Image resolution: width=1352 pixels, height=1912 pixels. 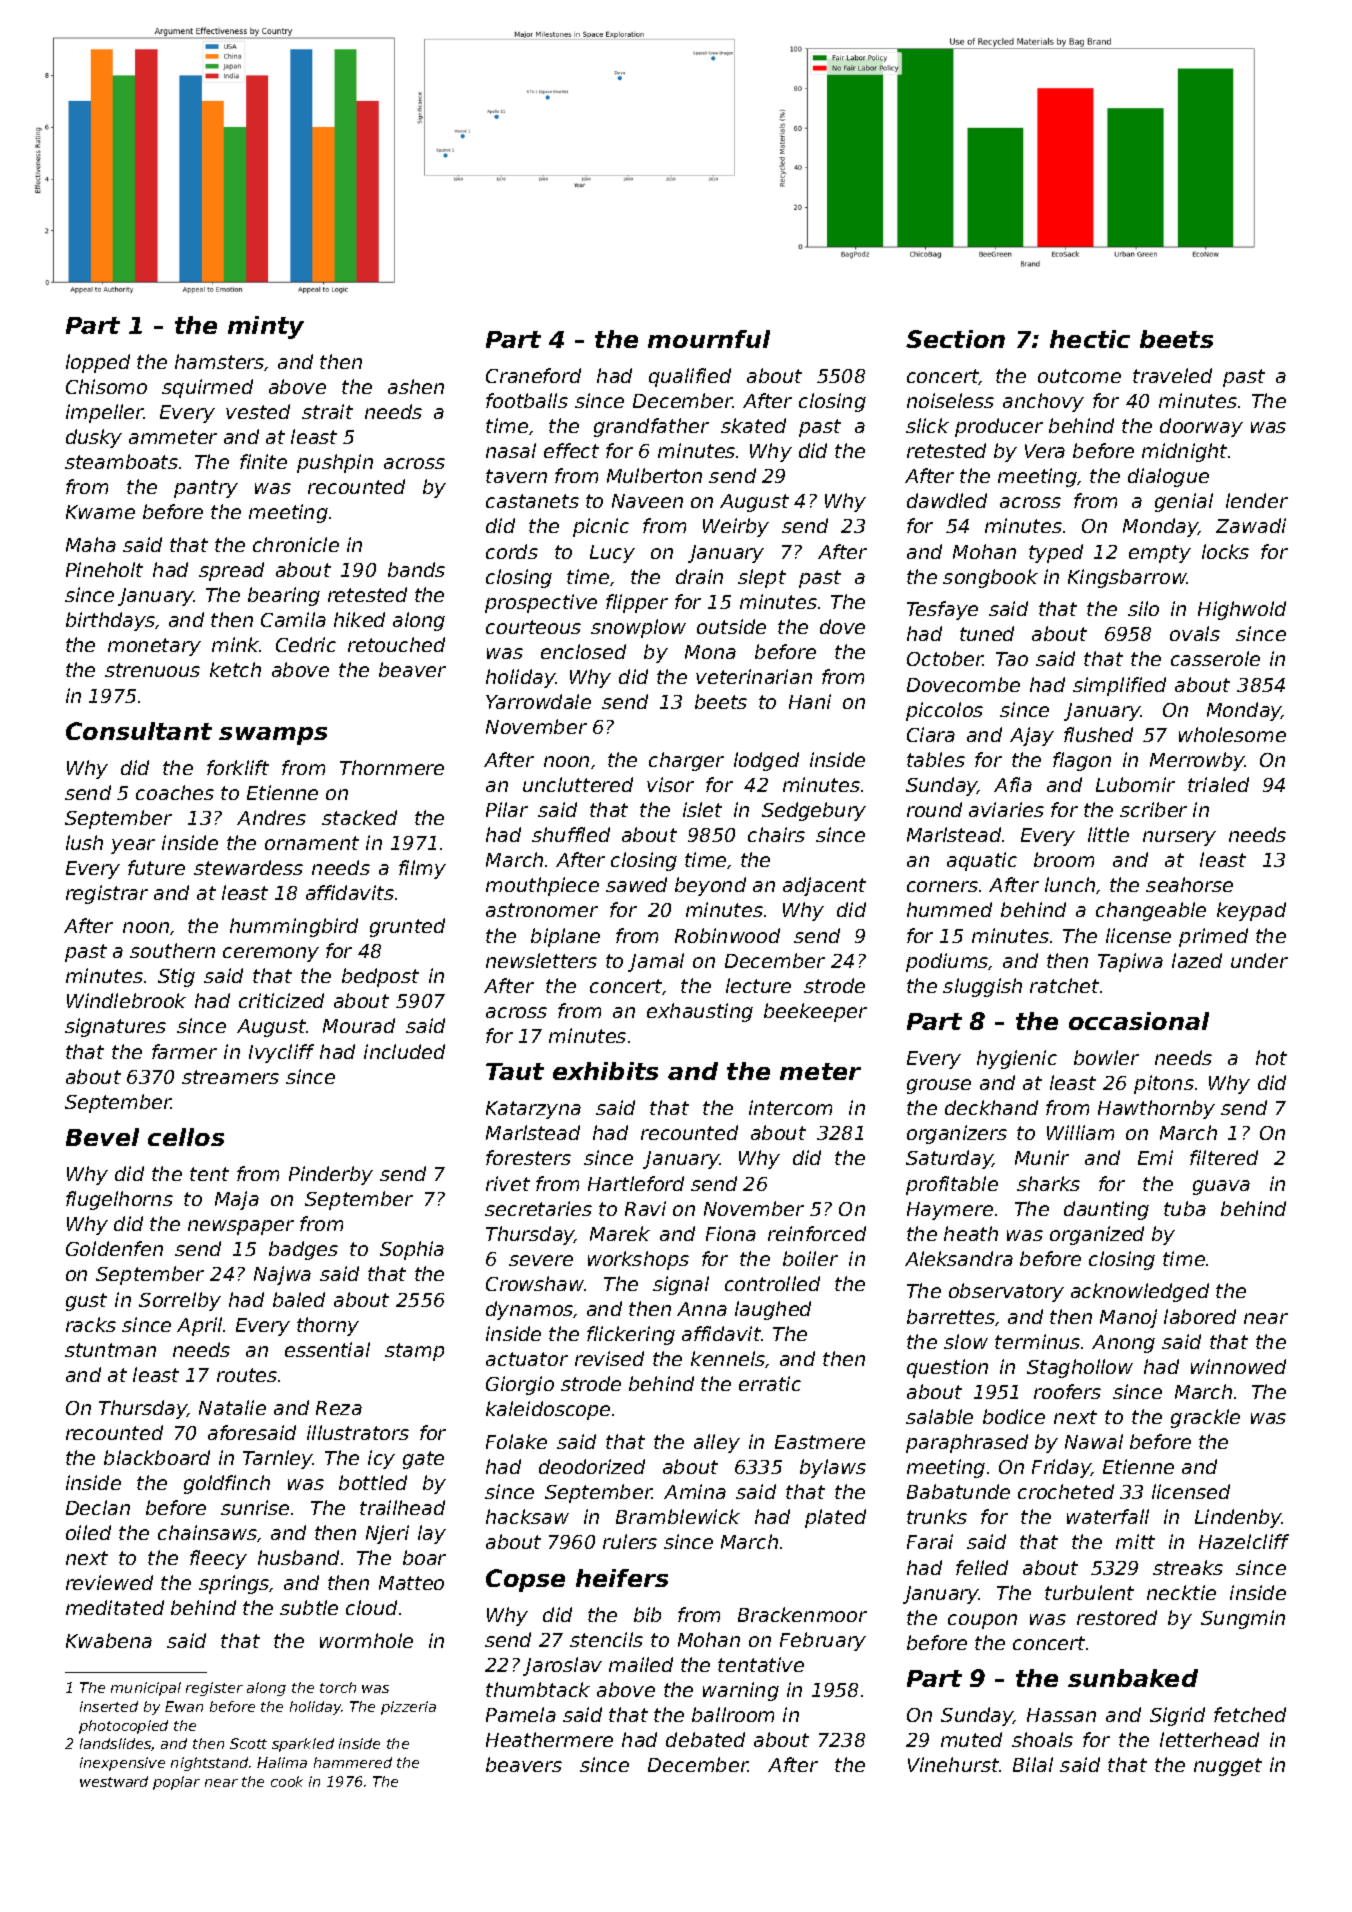 What do you see at coordinates (1014, 1416) in the screenshot?
I see `bodice` at bounding box center [1014, 1416].
